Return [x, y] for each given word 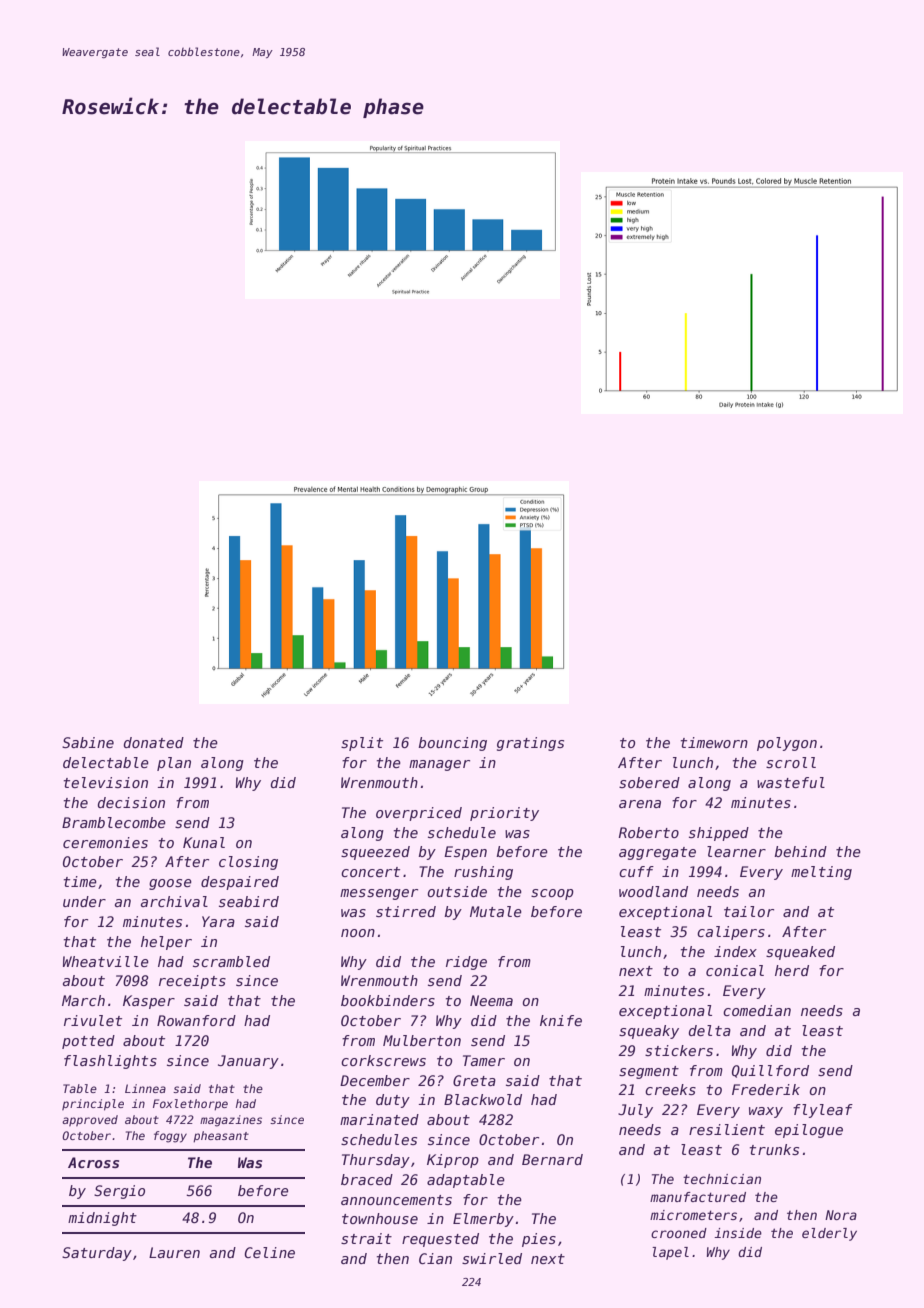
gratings [530, 744]
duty [393, 1101]
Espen [465, 853]
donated [153, 742]
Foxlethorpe [190, 1105]
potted [88, 1042]
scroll [791, 762]
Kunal [204, 842]
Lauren [174, 1252]
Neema [491, 1000]
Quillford [770, 1071]
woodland [653, 891]
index [735, 951]
